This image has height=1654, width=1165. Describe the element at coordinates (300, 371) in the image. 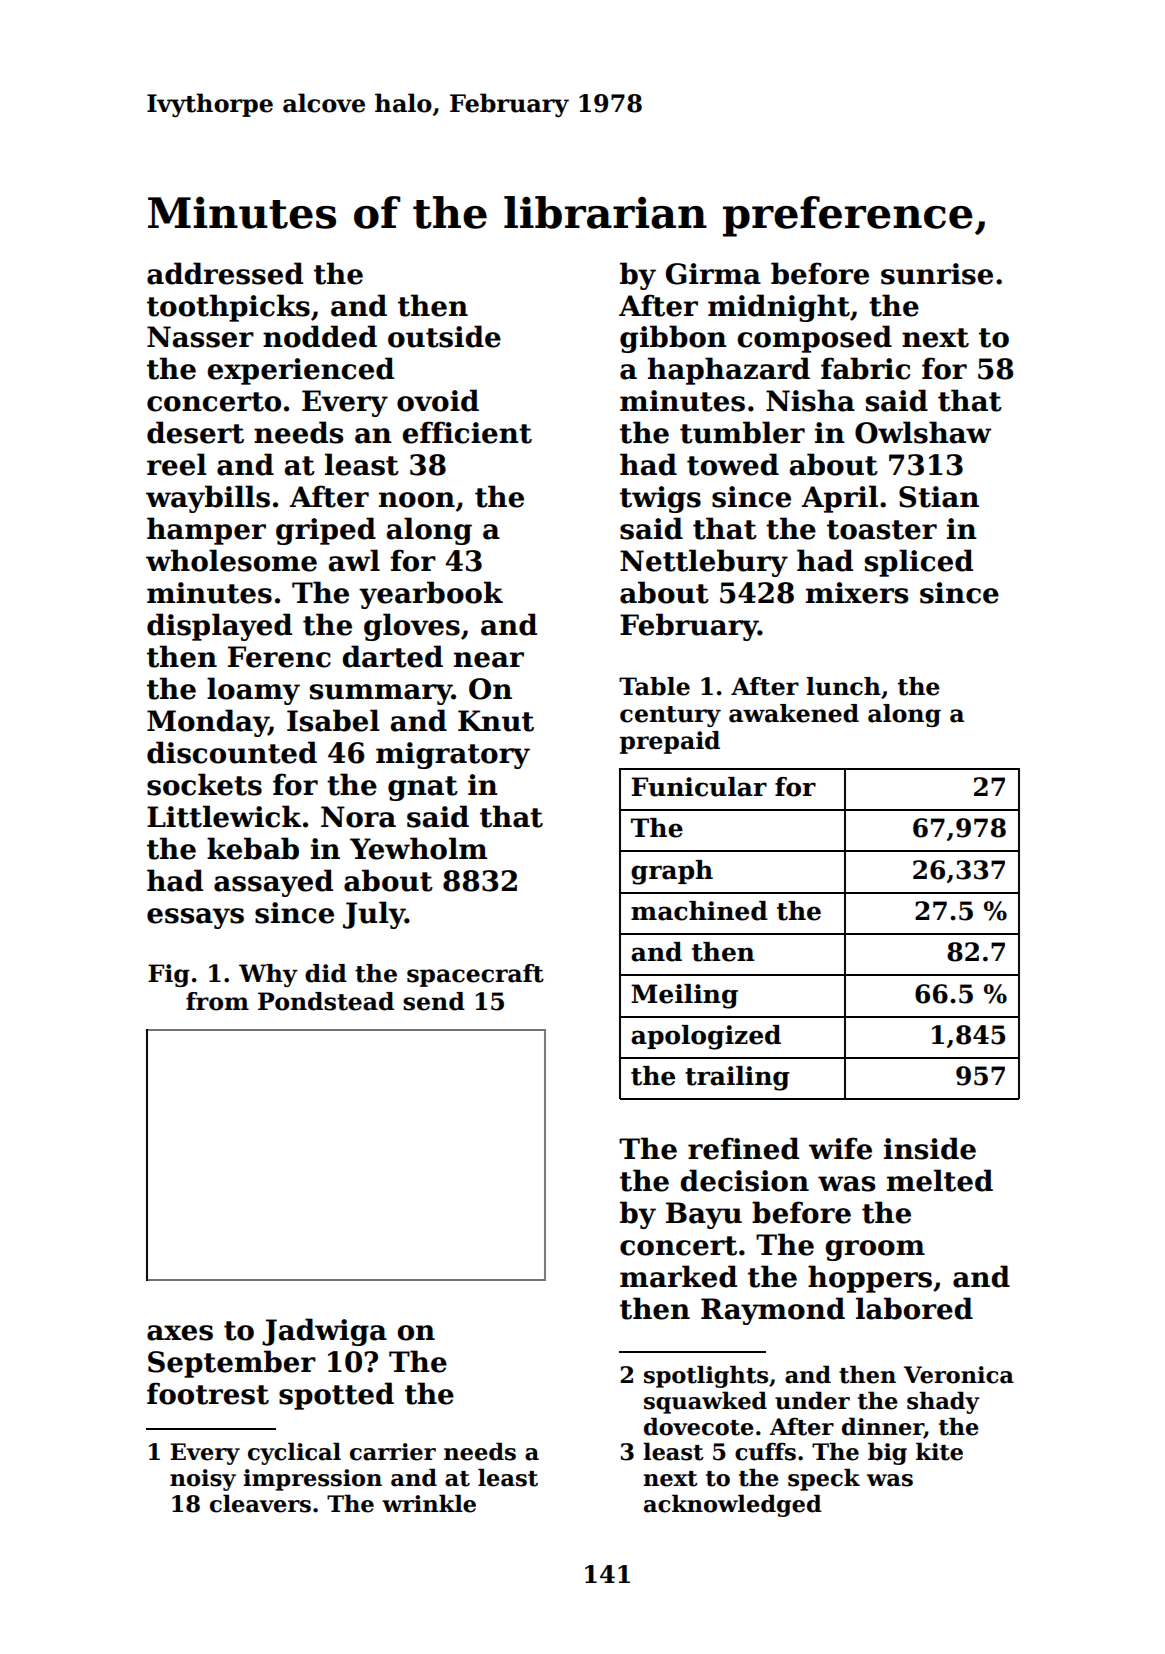

I see `experienced` at that location.
